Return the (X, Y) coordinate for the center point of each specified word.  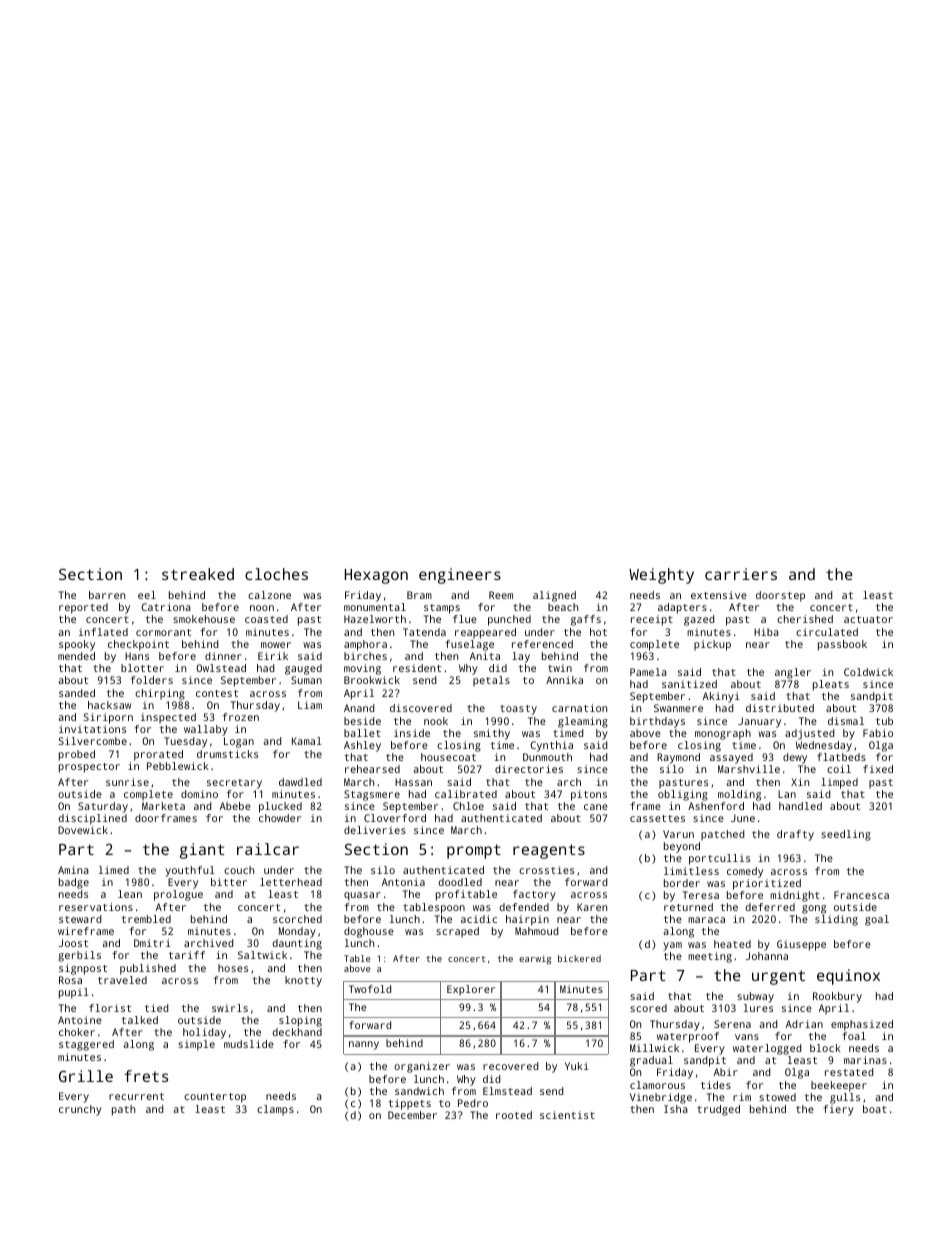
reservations (96, 907)
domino (199, 794)
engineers (460, 576)
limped (839, 783)
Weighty (661, 576)
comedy (745, 872)
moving (362, 669)
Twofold (370, 989)
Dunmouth (547, 757)
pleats (831, 685)
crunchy (80, 1110)
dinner (223, 656)
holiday (204, 1033)
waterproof (688, 1037)
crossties (546, 870)
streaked (198, 574)
